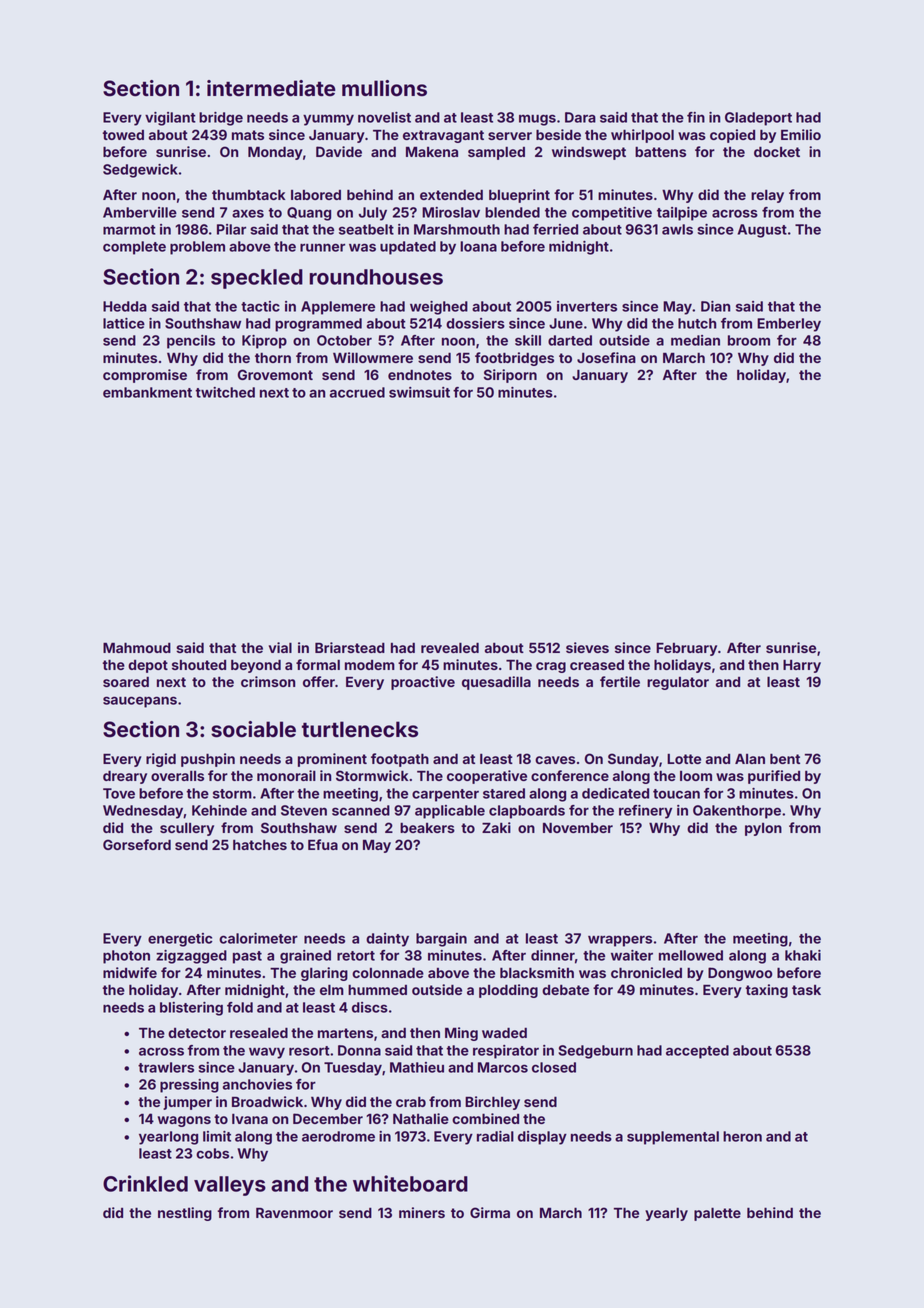 This screenshot has width=924, height=1308. Describe the element at coordinates (187, 829) in the screenshot. I see `scullery` at that location.
